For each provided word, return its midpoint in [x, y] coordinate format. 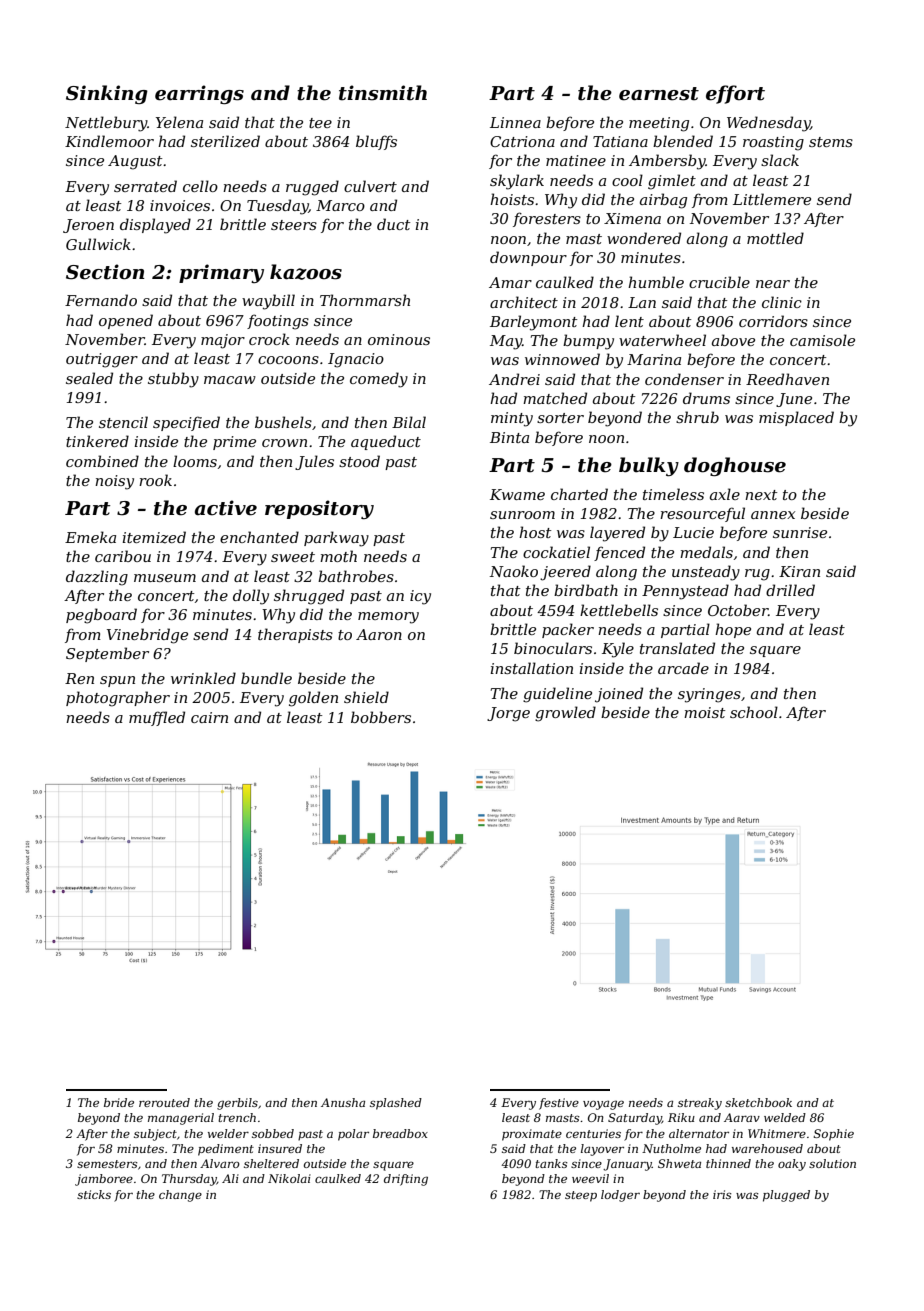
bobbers [381, 717]
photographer [118, 699]
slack [780, 160]
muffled [157, 718]
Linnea [515, 122]
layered [617, 534]
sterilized [225, 141]
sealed [89, 378]
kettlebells [619, 610]
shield [366, 697]
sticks [94, 1194]
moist [704, 712]
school [754, 712]
